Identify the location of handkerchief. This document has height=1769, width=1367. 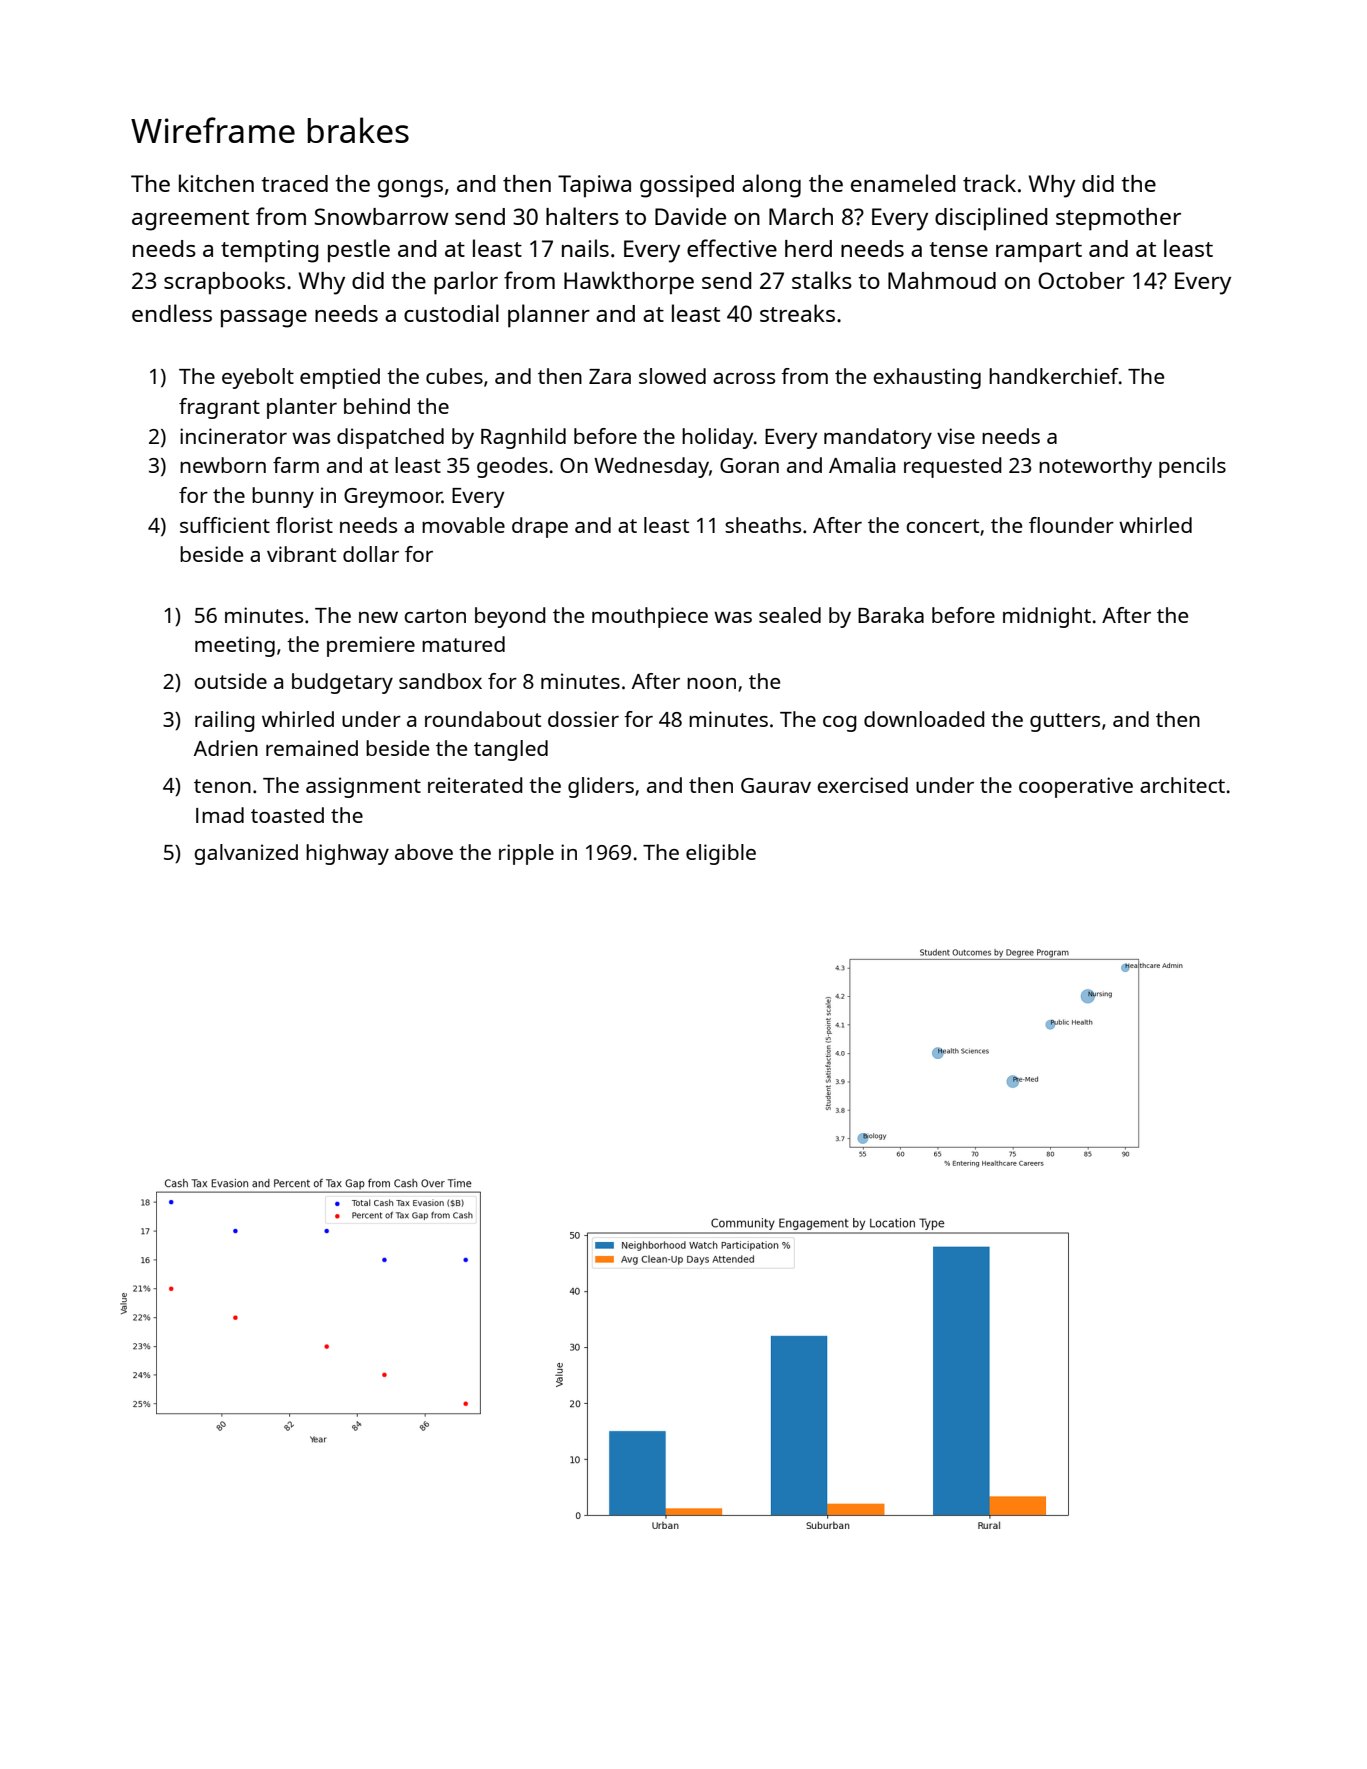
(1054, 376).
